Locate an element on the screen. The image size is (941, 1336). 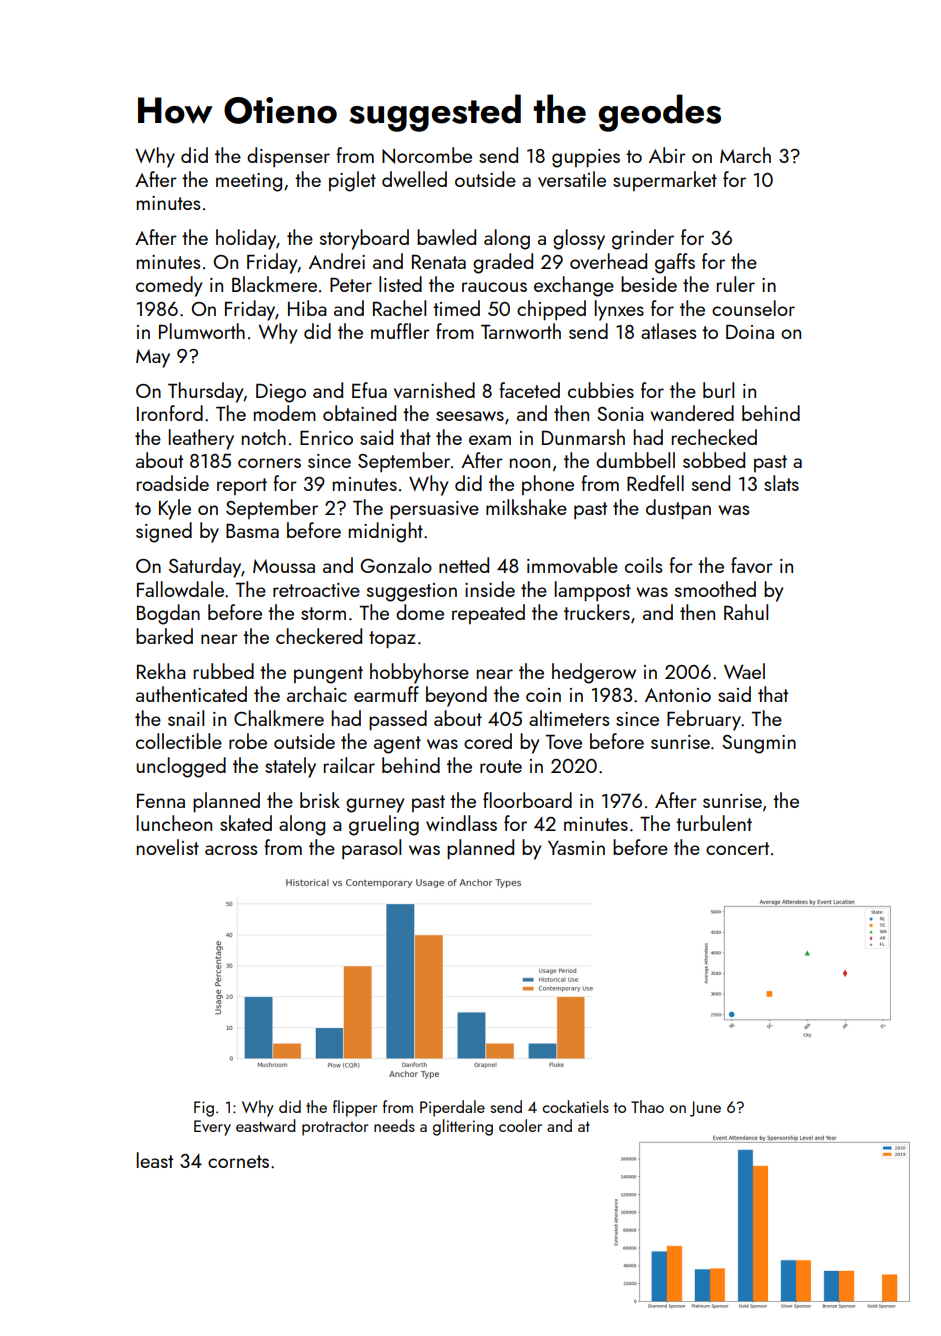
Rahul is located at coordinates (746, 612).
